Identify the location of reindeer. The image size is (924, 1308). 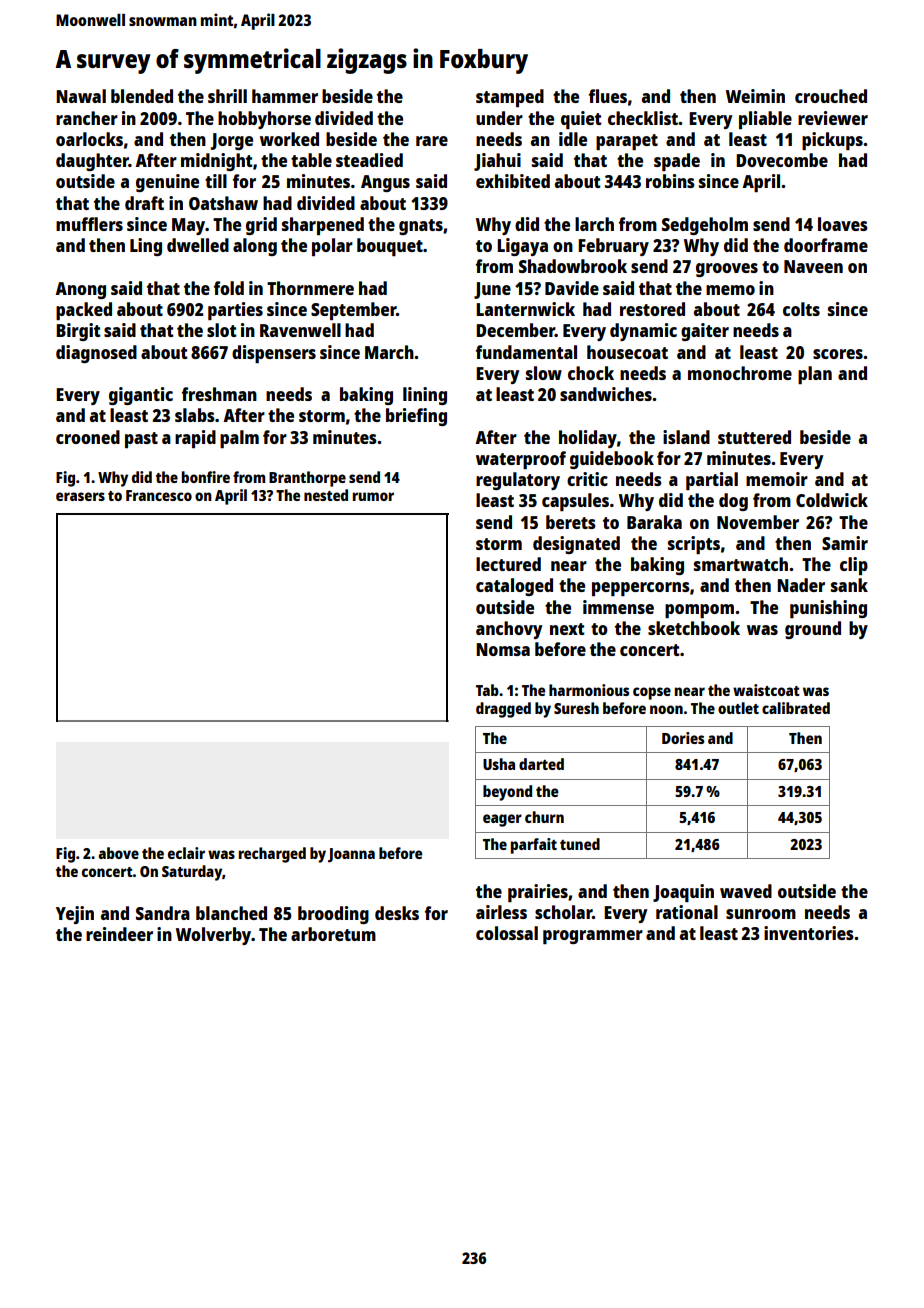
(119, 934).
